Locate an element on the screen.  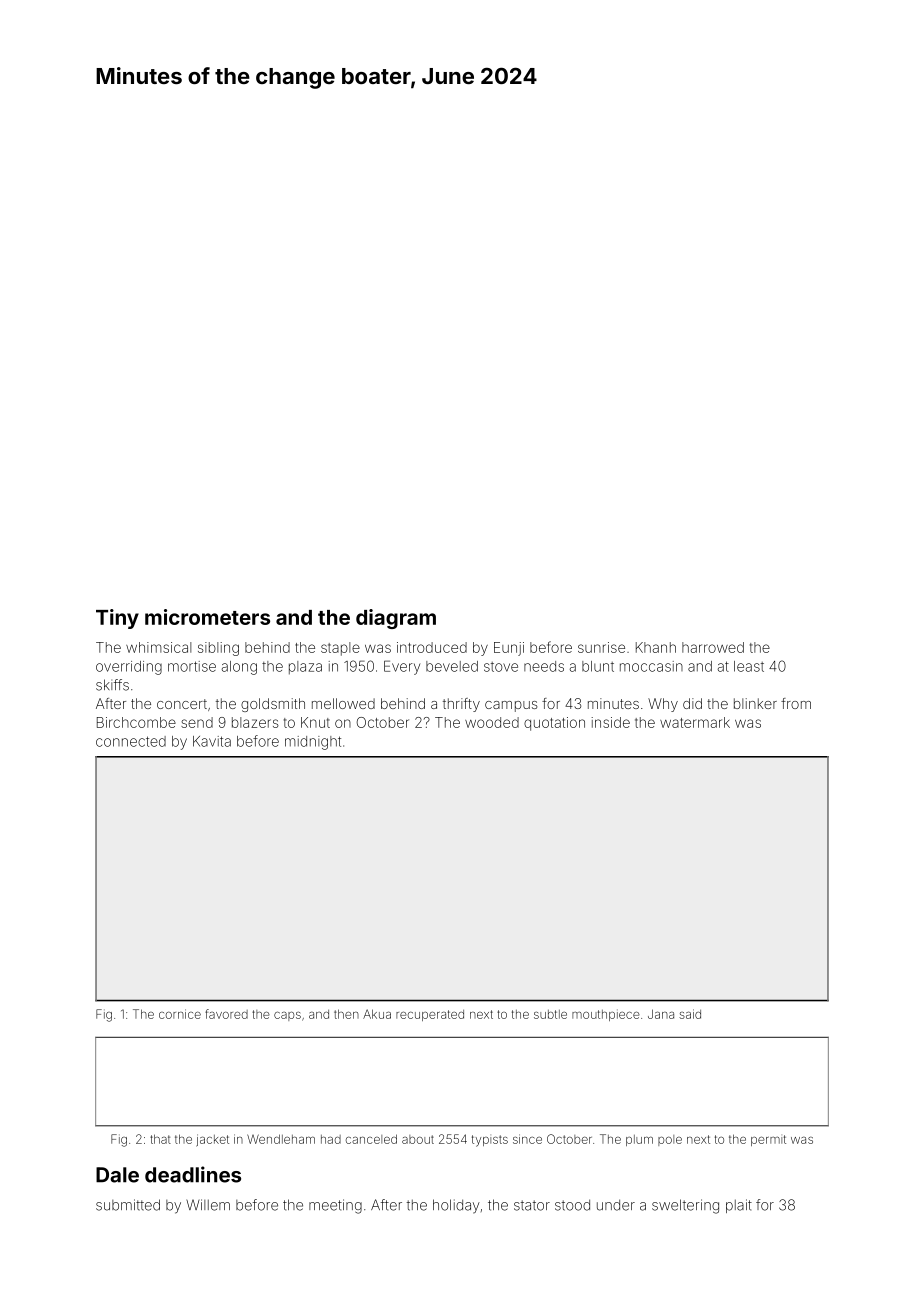
watermark is located at coordinates (695, 722).
